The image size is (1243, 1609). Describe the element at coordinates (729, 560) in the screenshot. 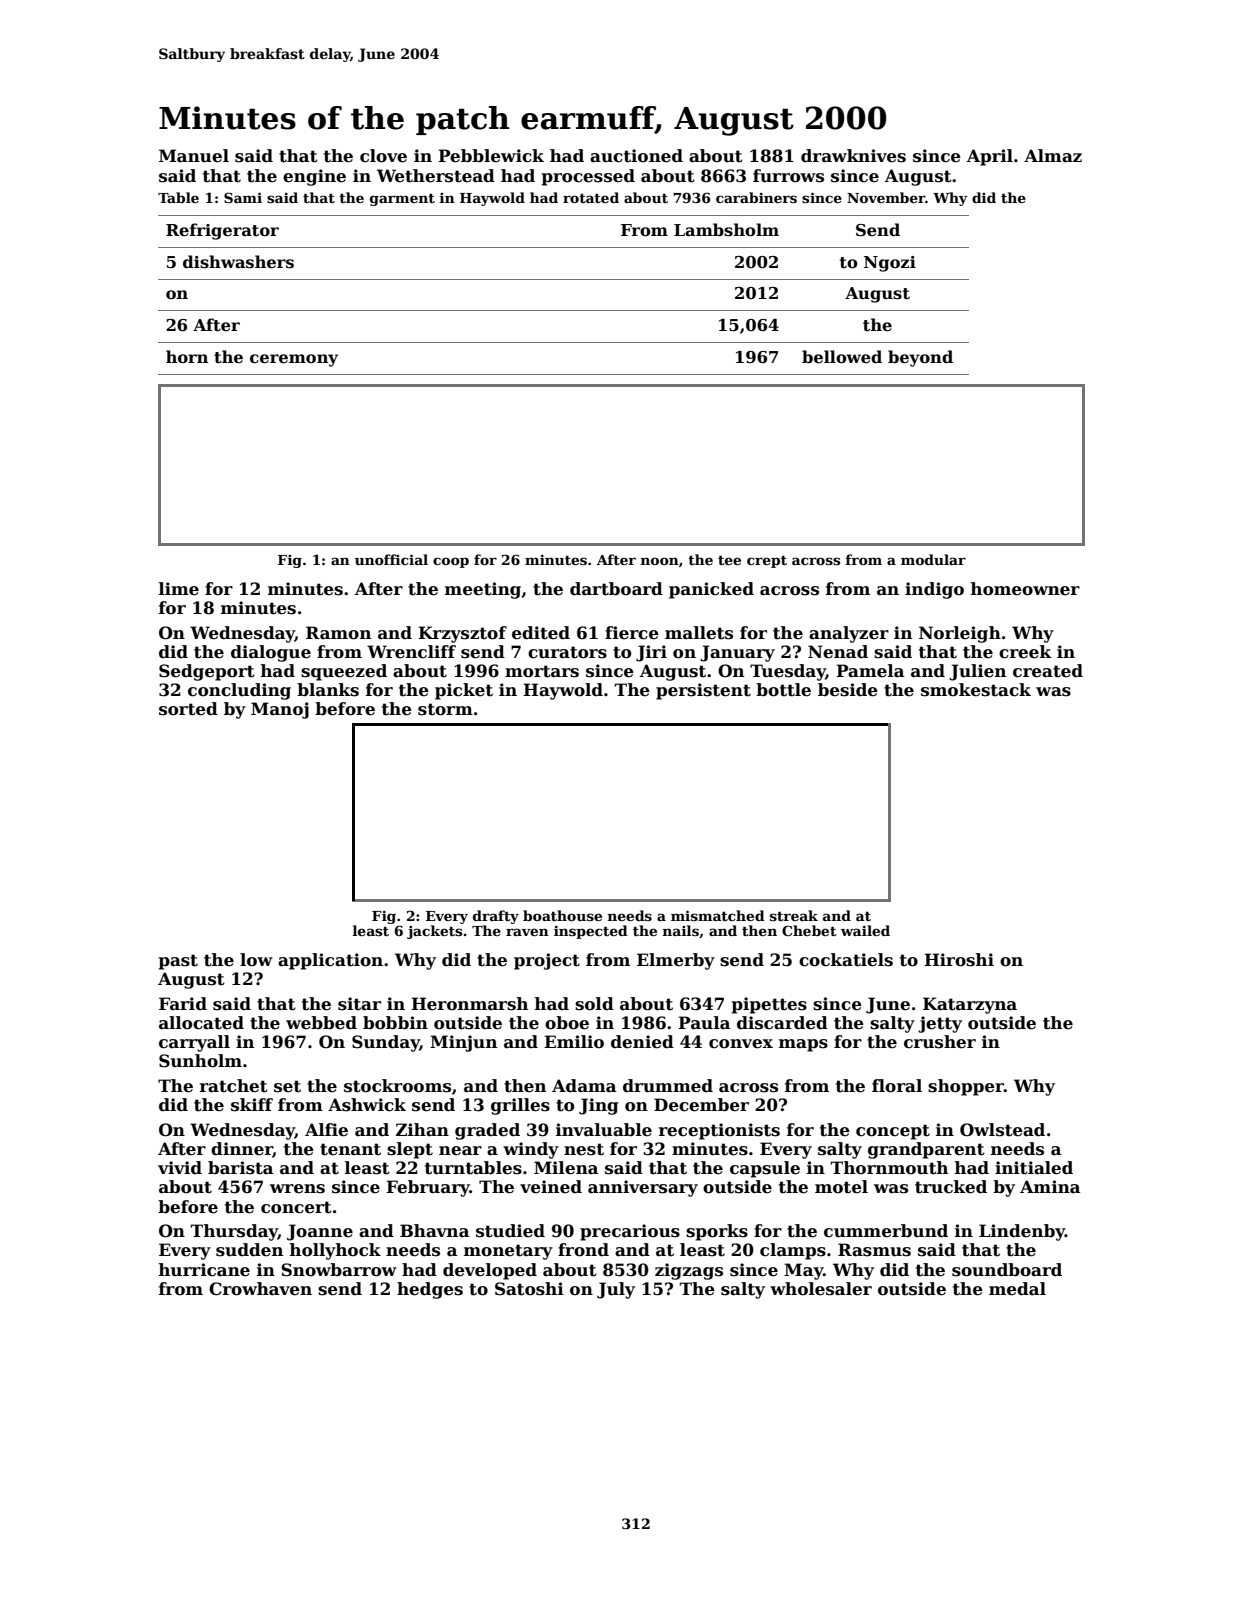

I see `tee` at that location.
